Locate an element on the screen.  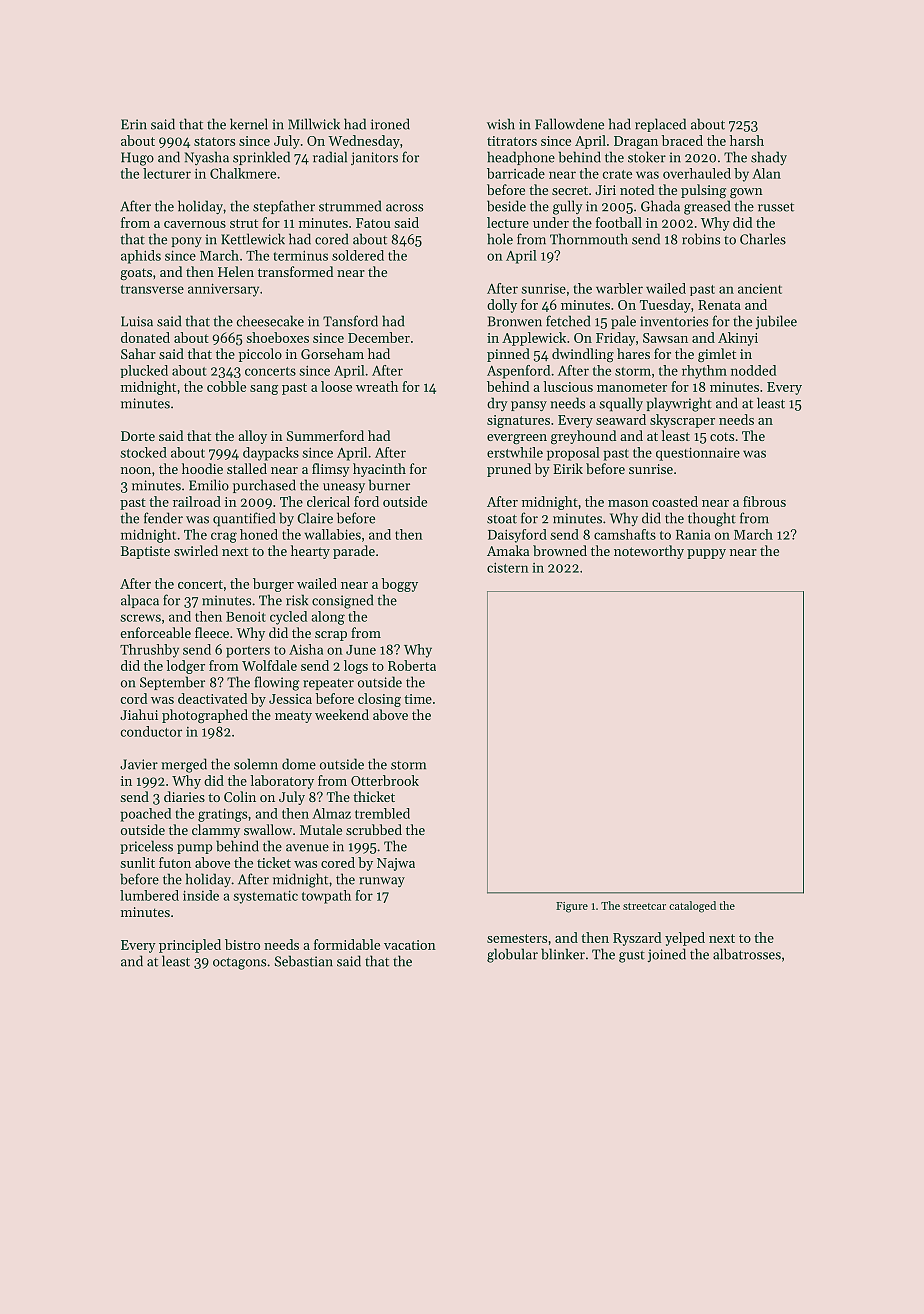
harsh is located at coordinates (747, 140).
